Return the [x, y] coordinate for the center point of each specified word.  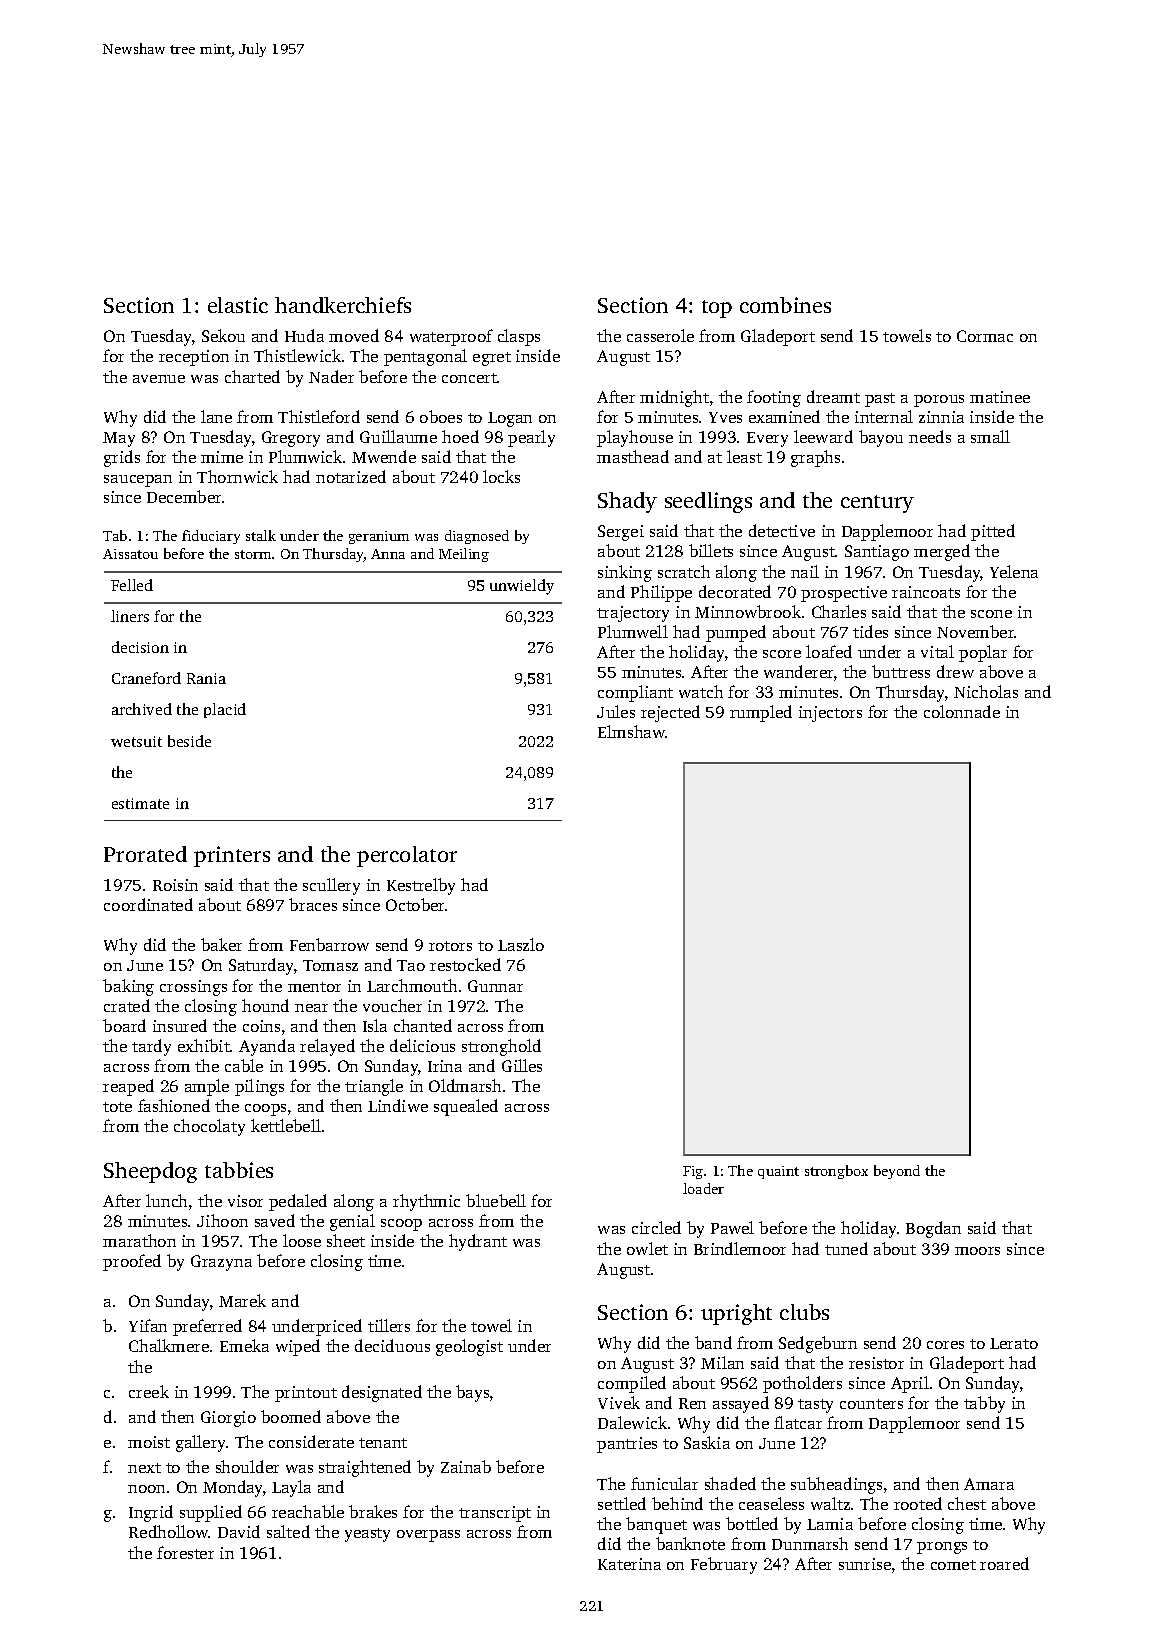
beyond [897, 1172]
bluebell [496, 1200]
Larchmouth [412, 985]
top [717, 309]
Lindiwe [398, 1105]
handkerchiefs [343, 305]
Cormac [985, 336]
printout [306, 1394]
